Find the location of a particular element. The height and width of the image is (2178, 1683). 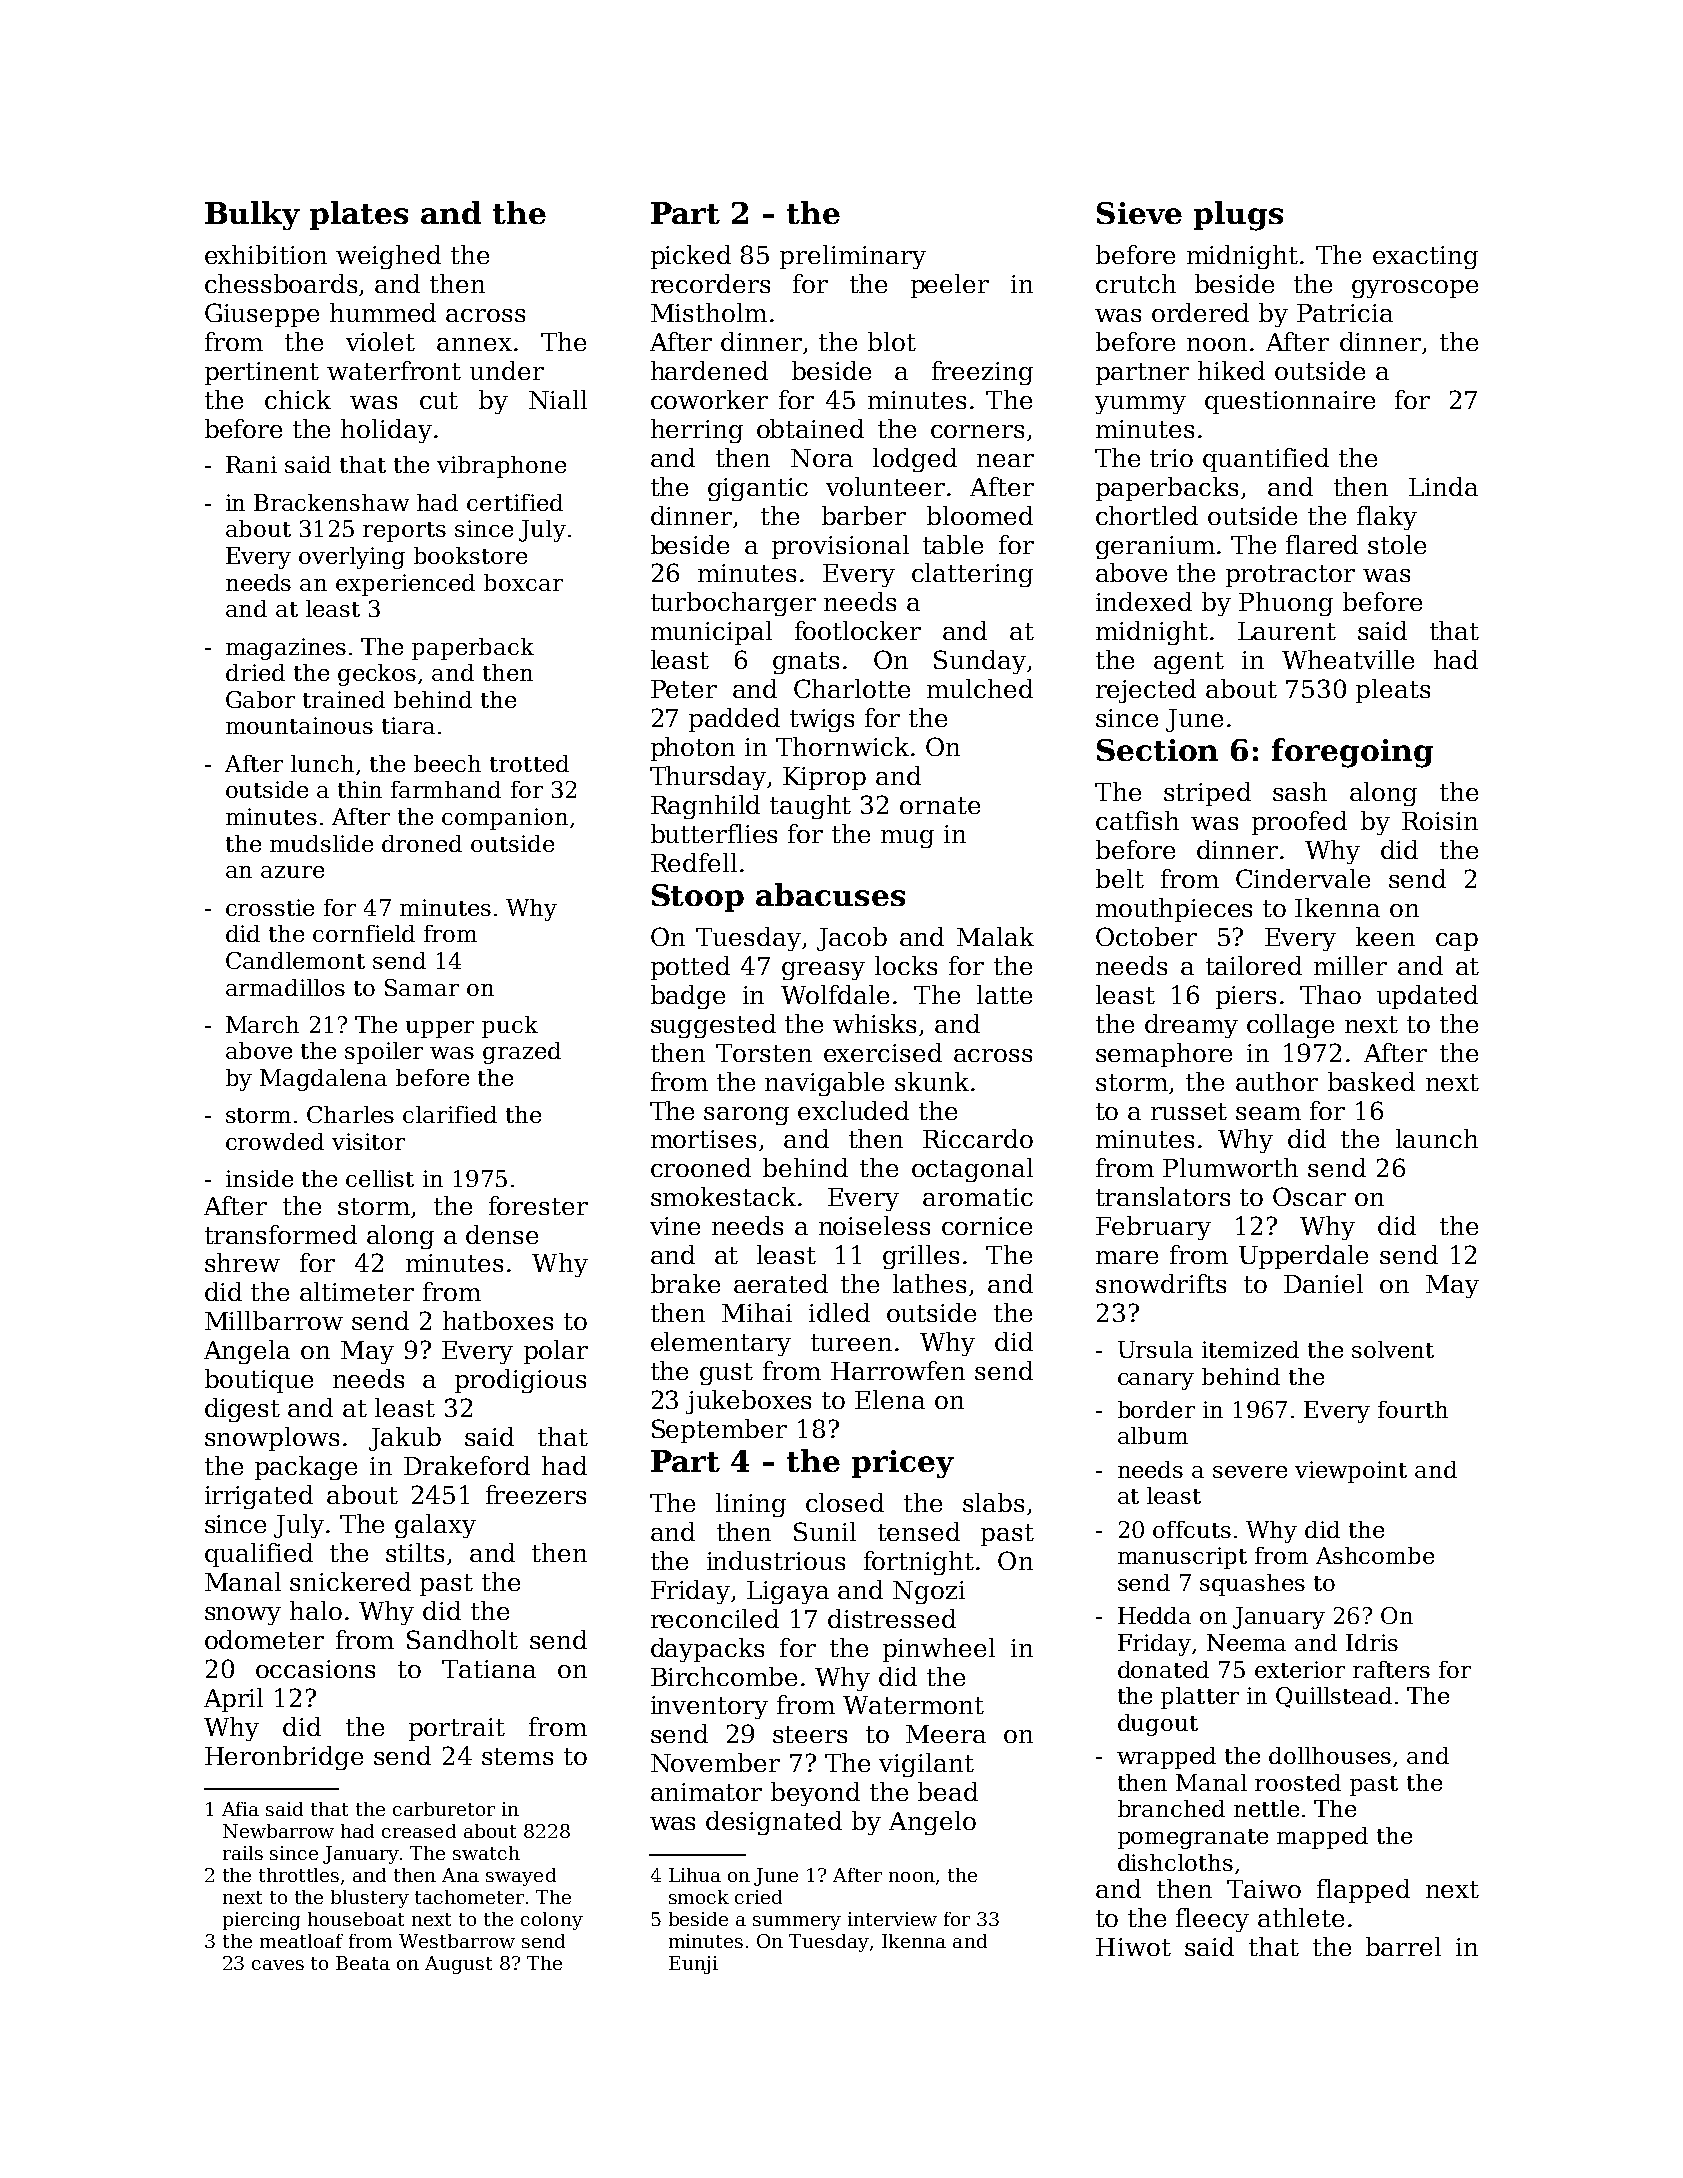

fortnight is located at coordinates (919, 1563).
